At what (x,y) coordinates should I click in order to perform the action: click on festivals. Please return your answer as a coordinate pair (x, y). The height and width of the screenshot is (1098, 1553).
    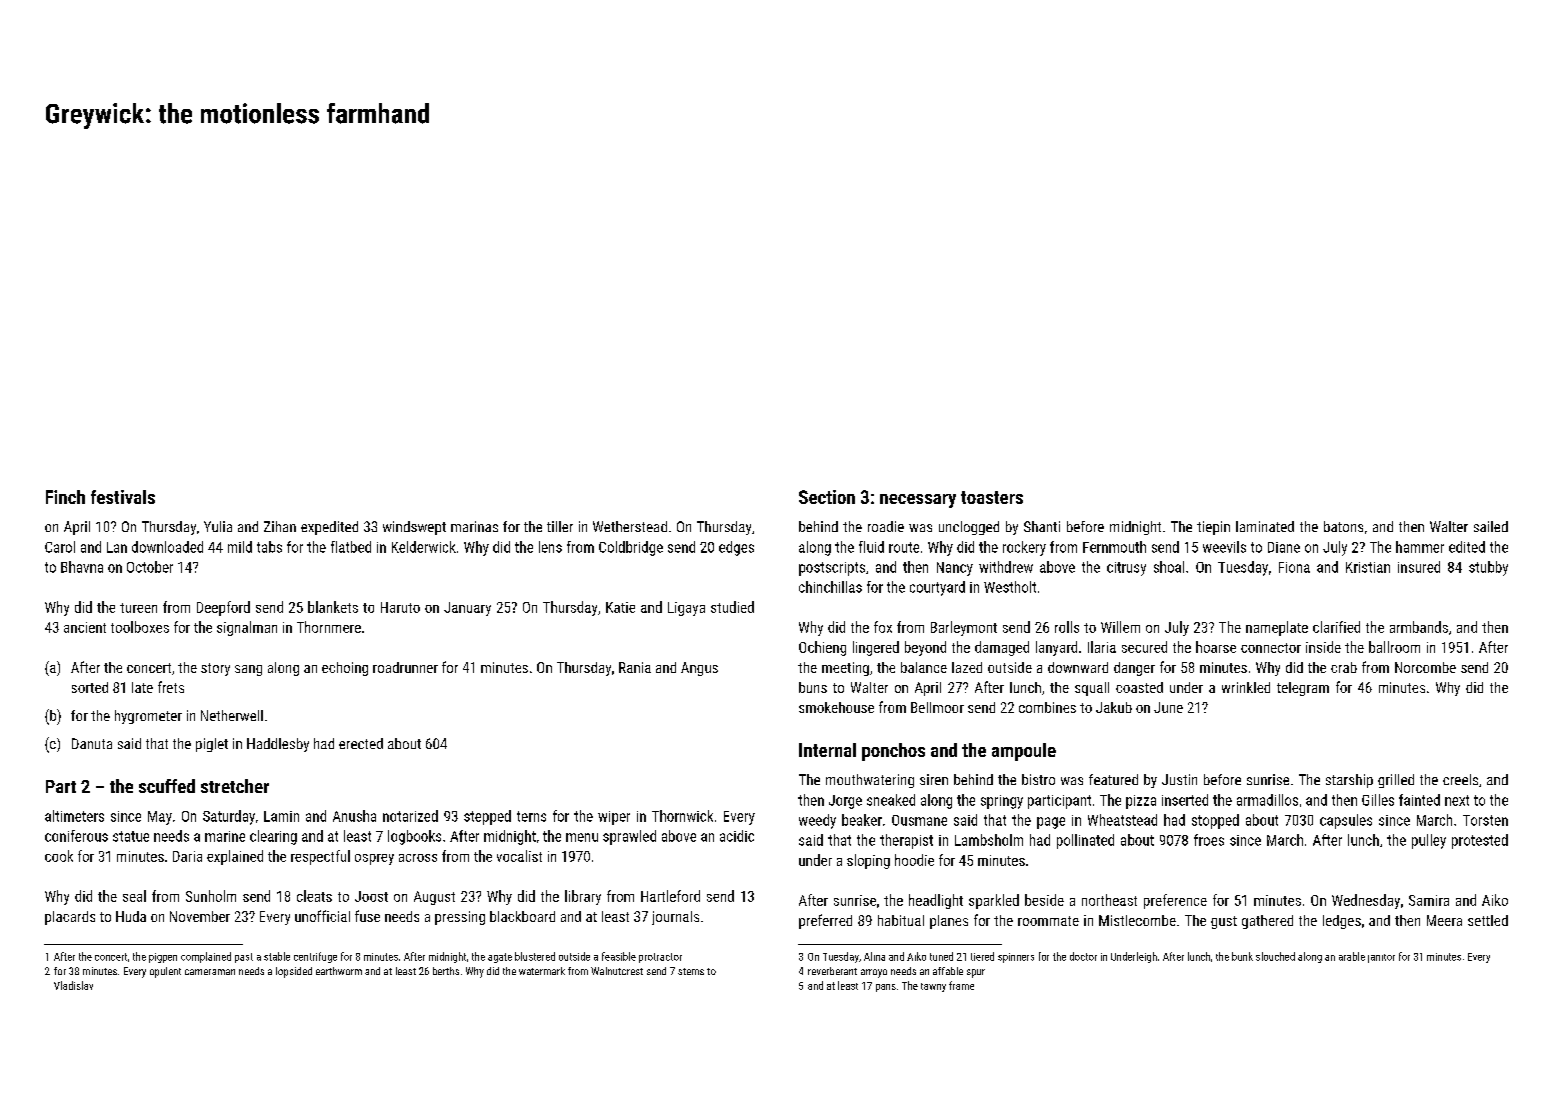
    Looking at the image, I should click on (123, 497).
